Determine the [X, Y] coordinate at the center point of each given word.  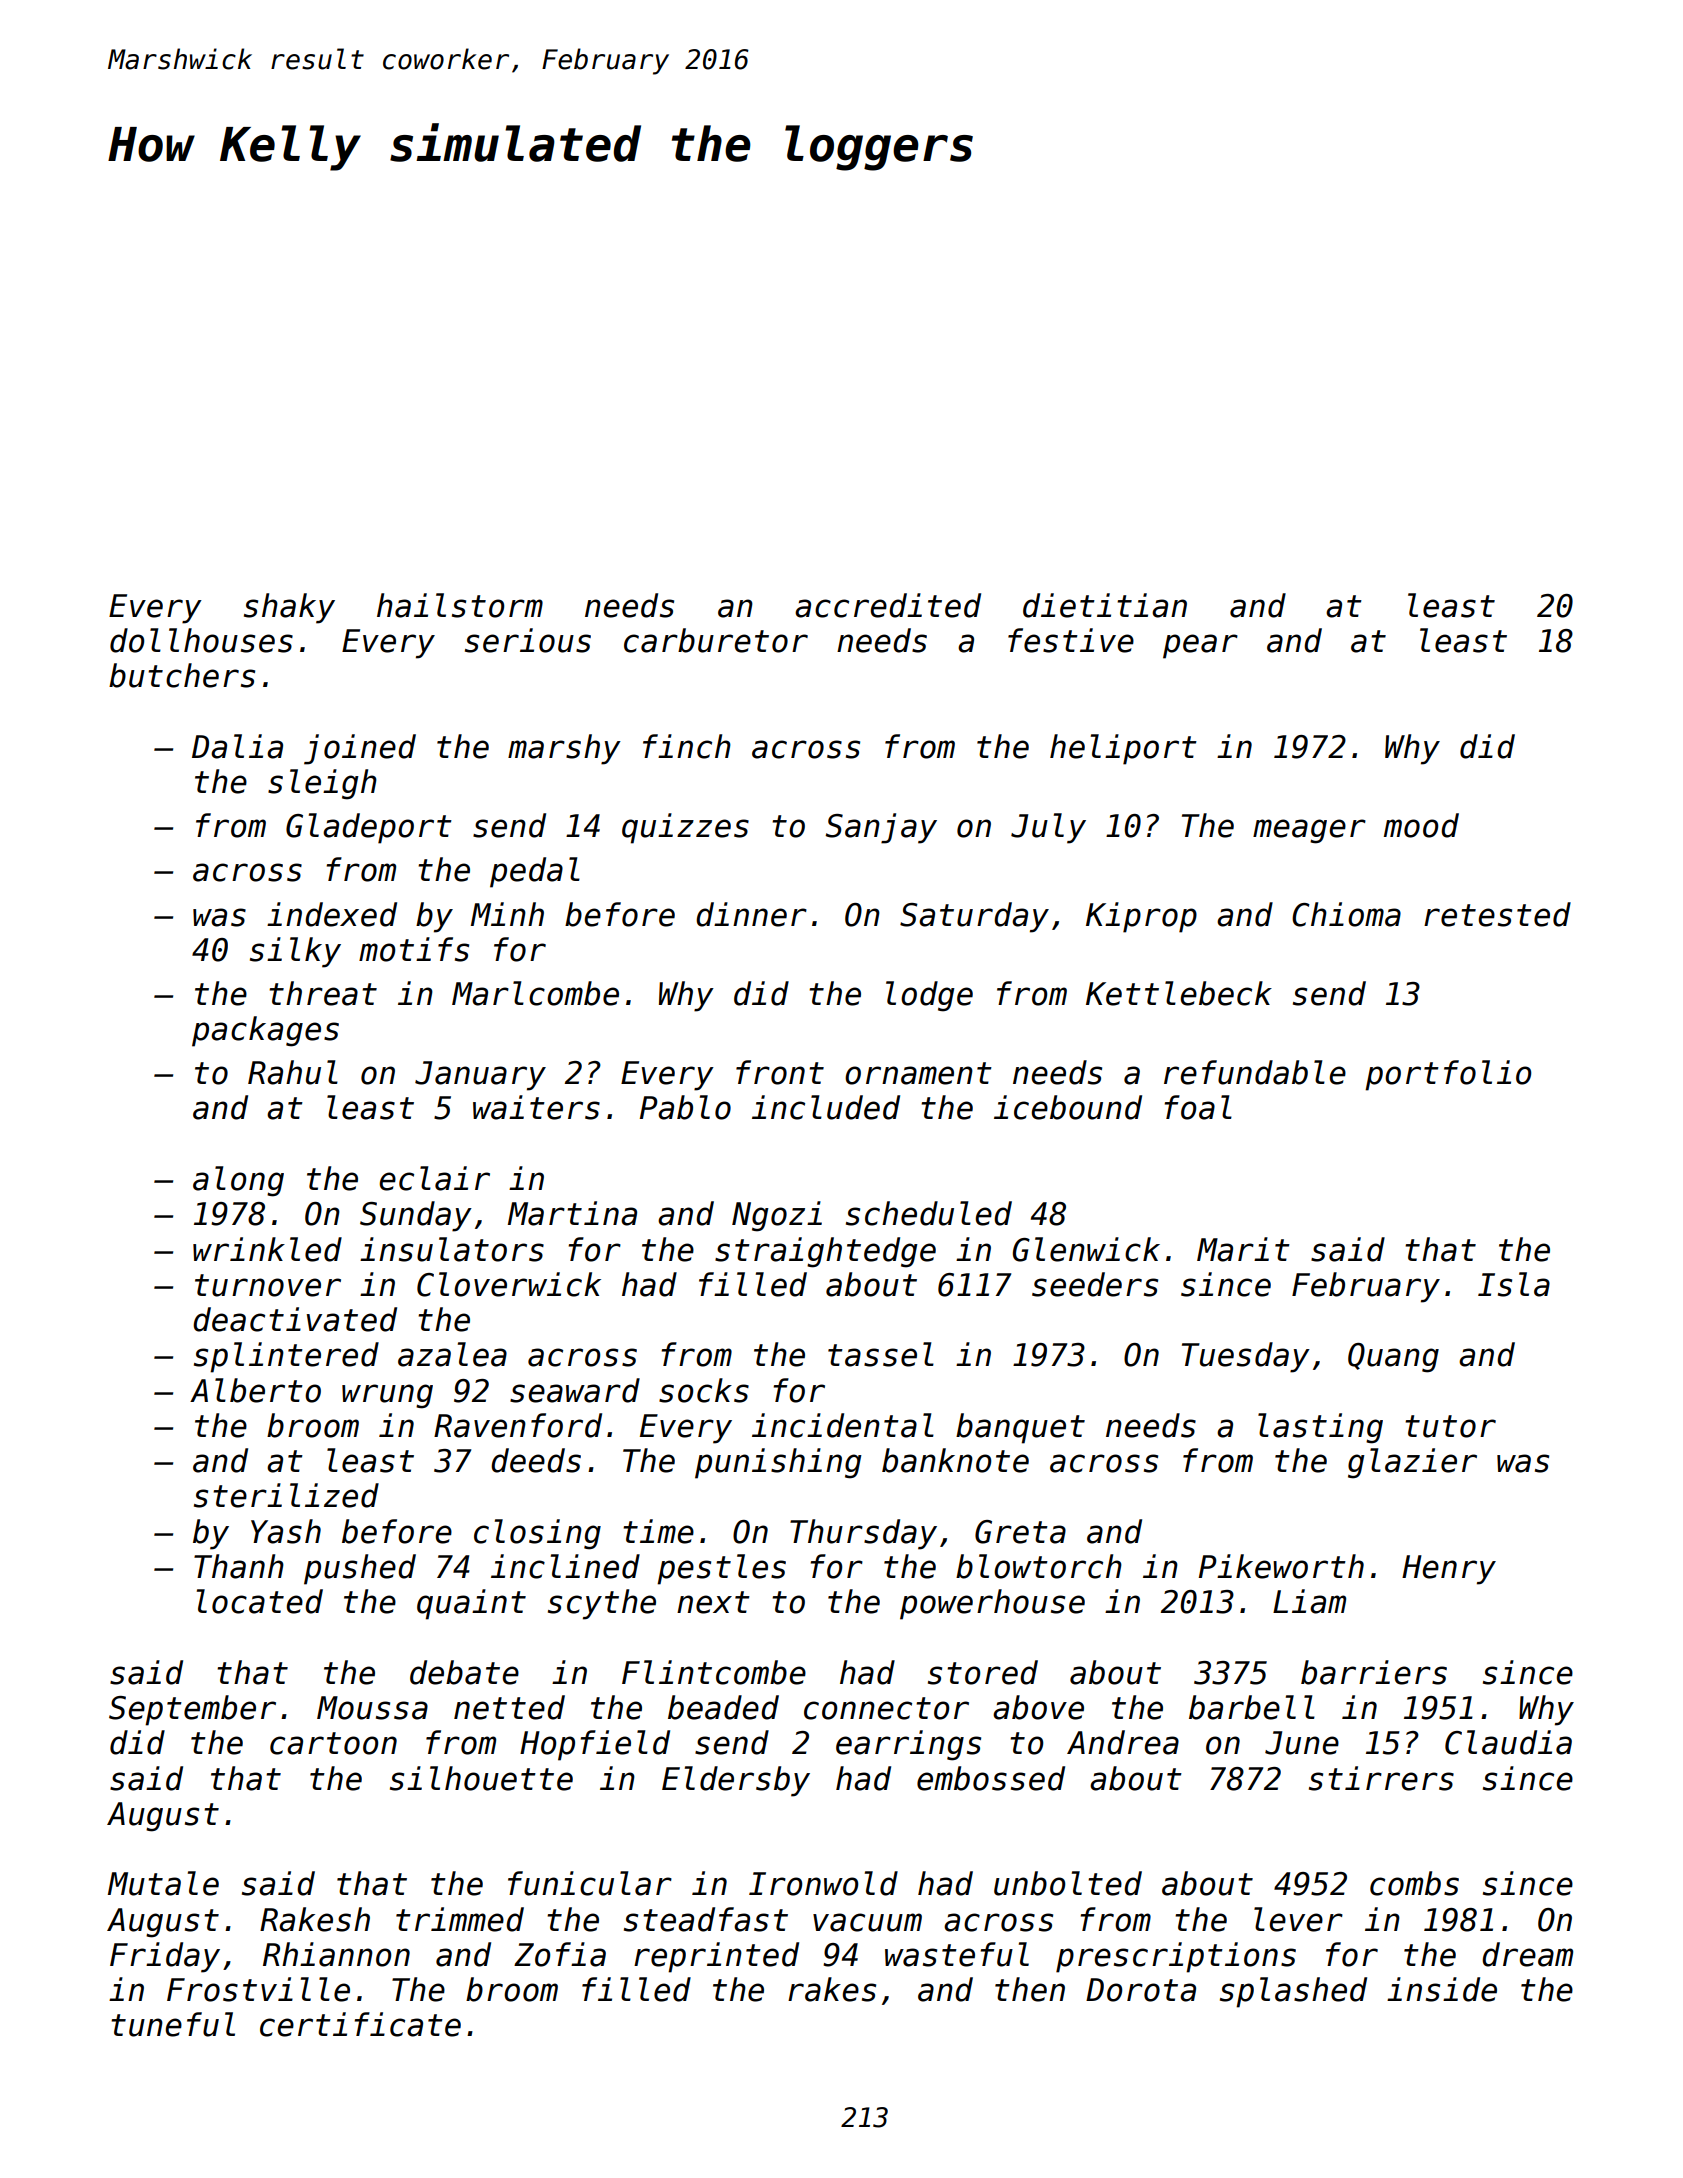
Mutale [163, 1883]
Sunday [416, 1216]
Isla [1514, 1284]
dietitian [1105, 605]
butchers [182, 675]
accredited [888, 605]
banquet [1020, 1428]
